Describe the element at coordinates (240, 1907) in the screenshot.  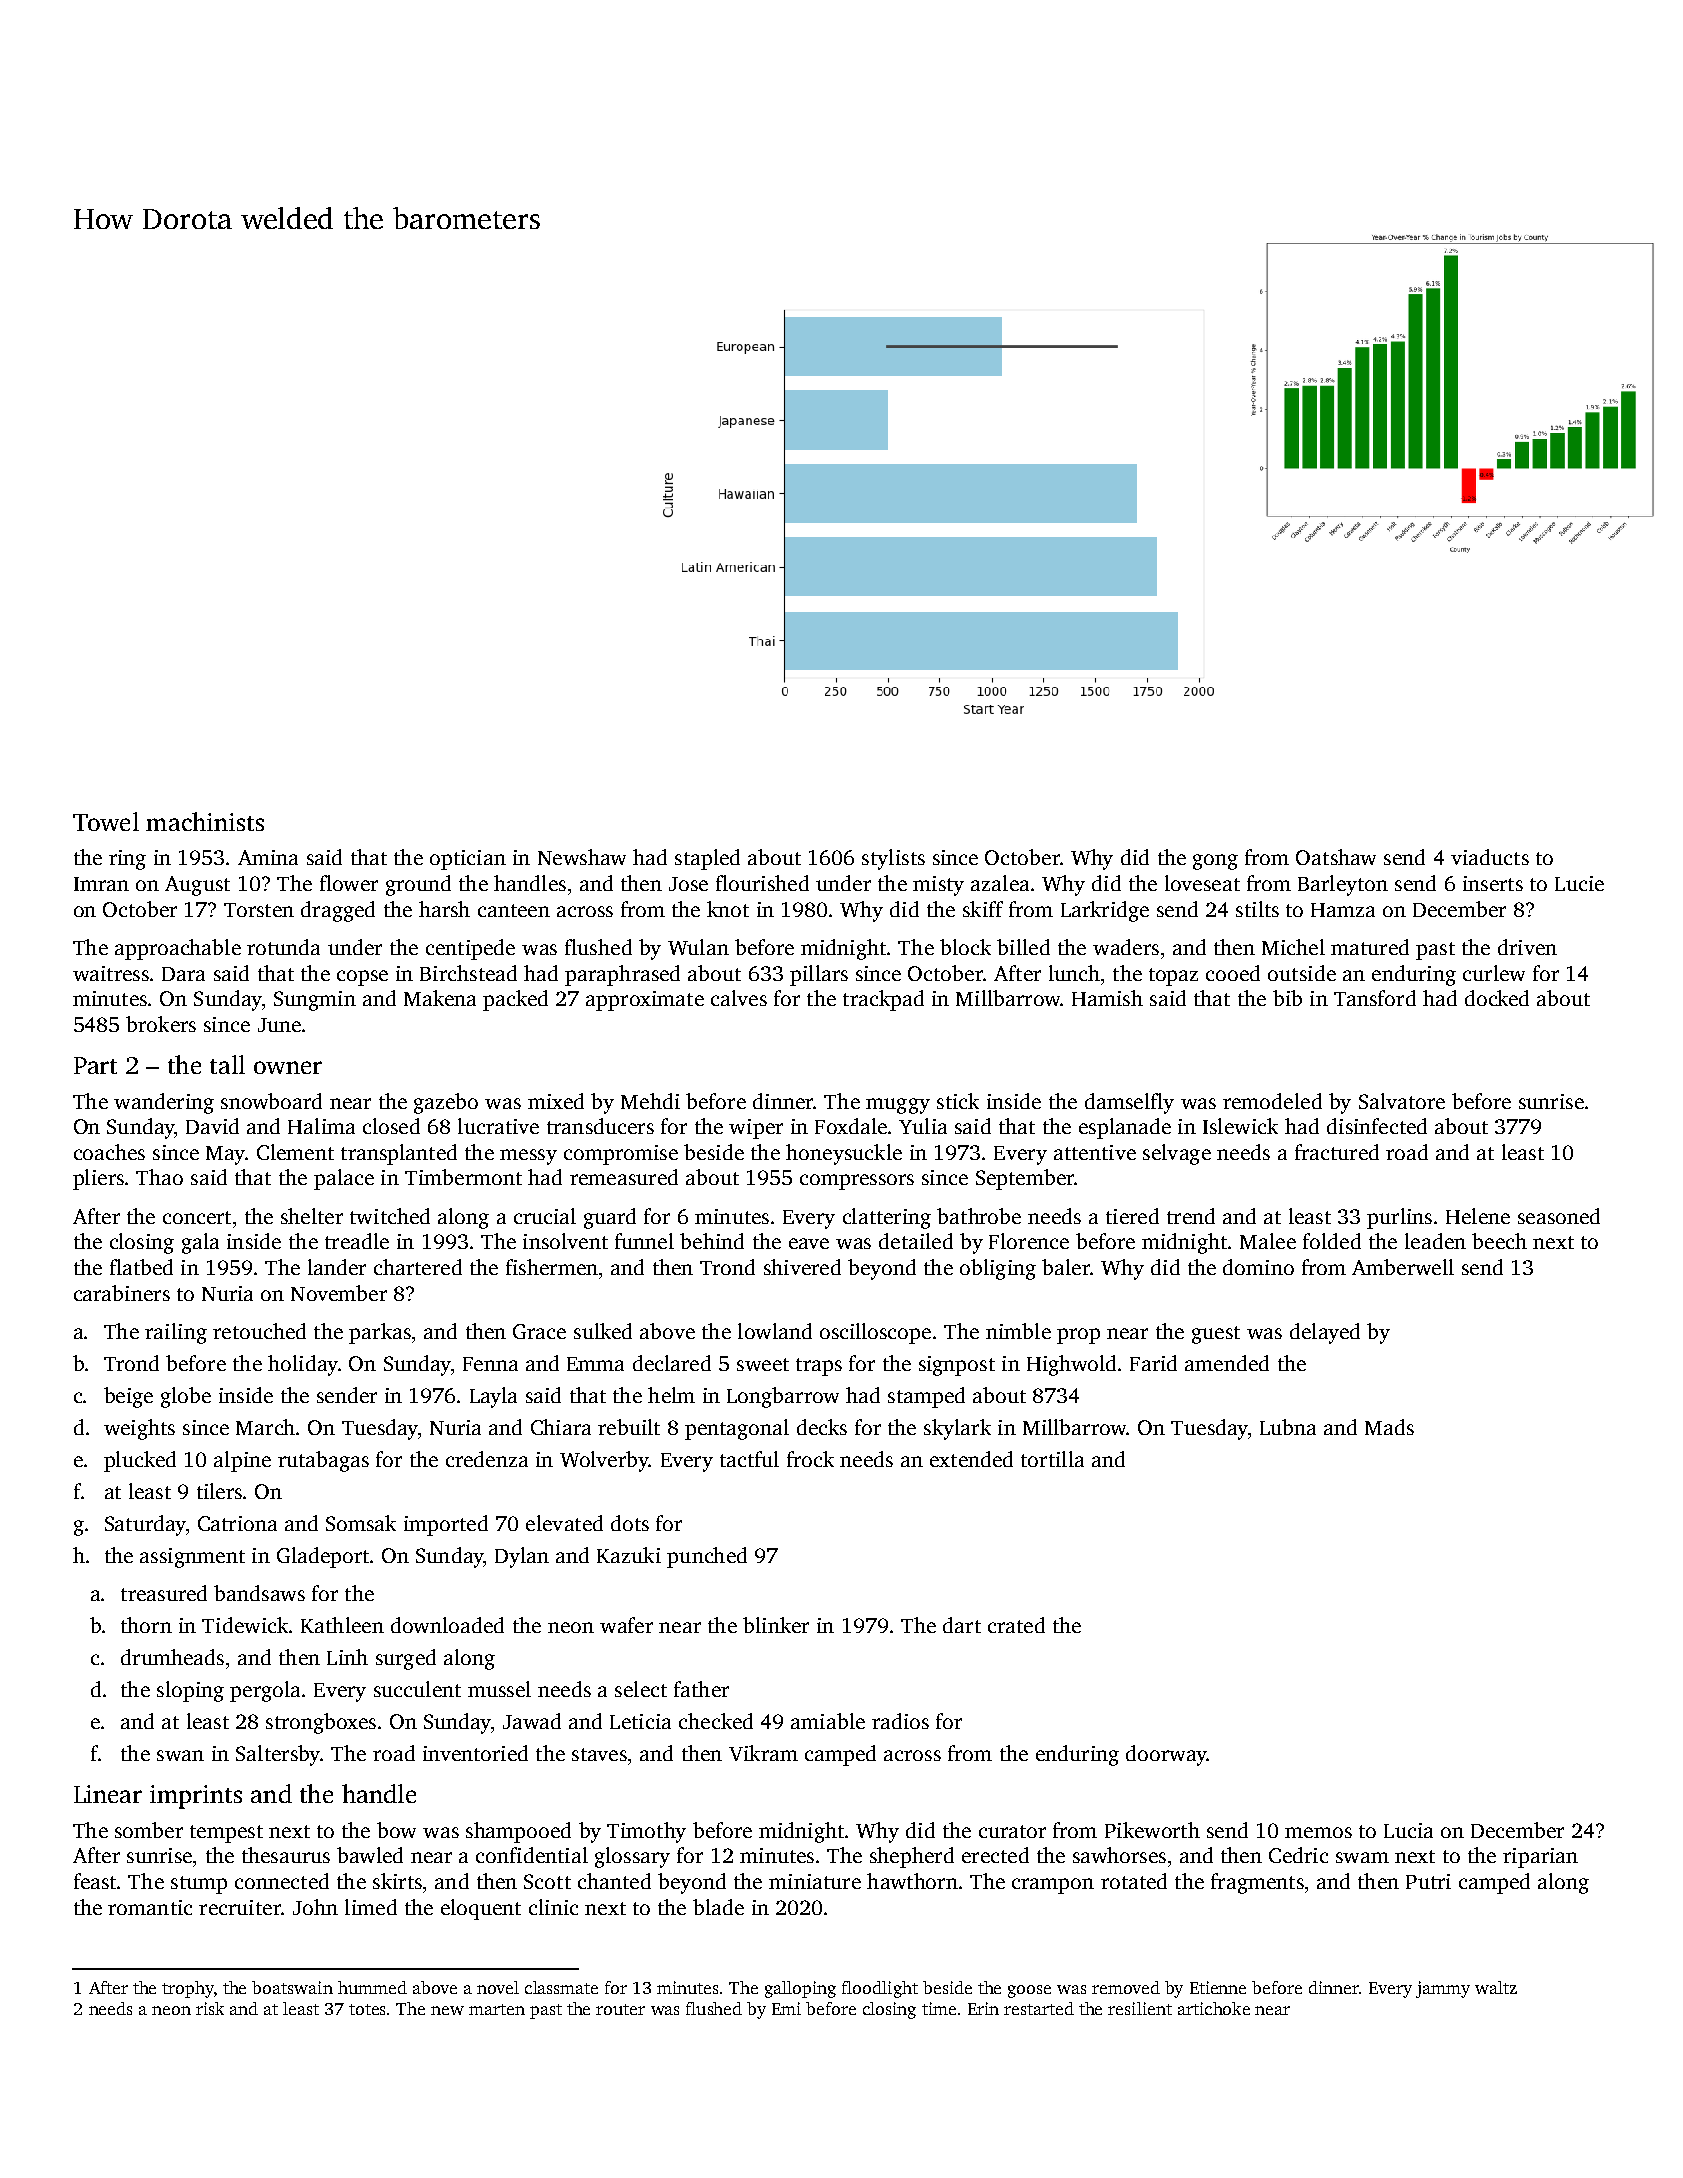
I see `recruiter` at that location.
